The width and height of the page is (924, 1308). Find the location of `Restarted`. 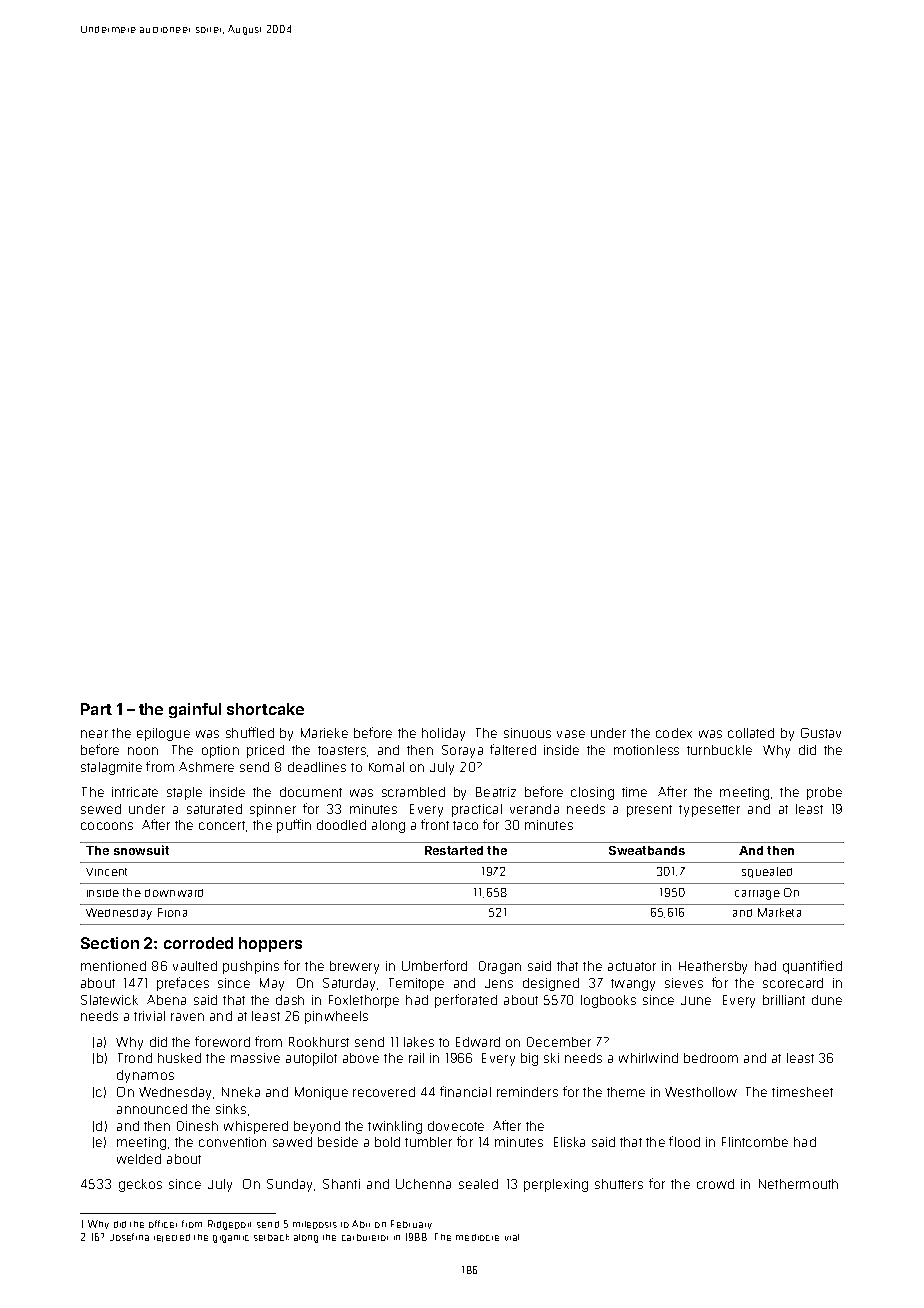

Restarted is located at coordinates (454, 850).
